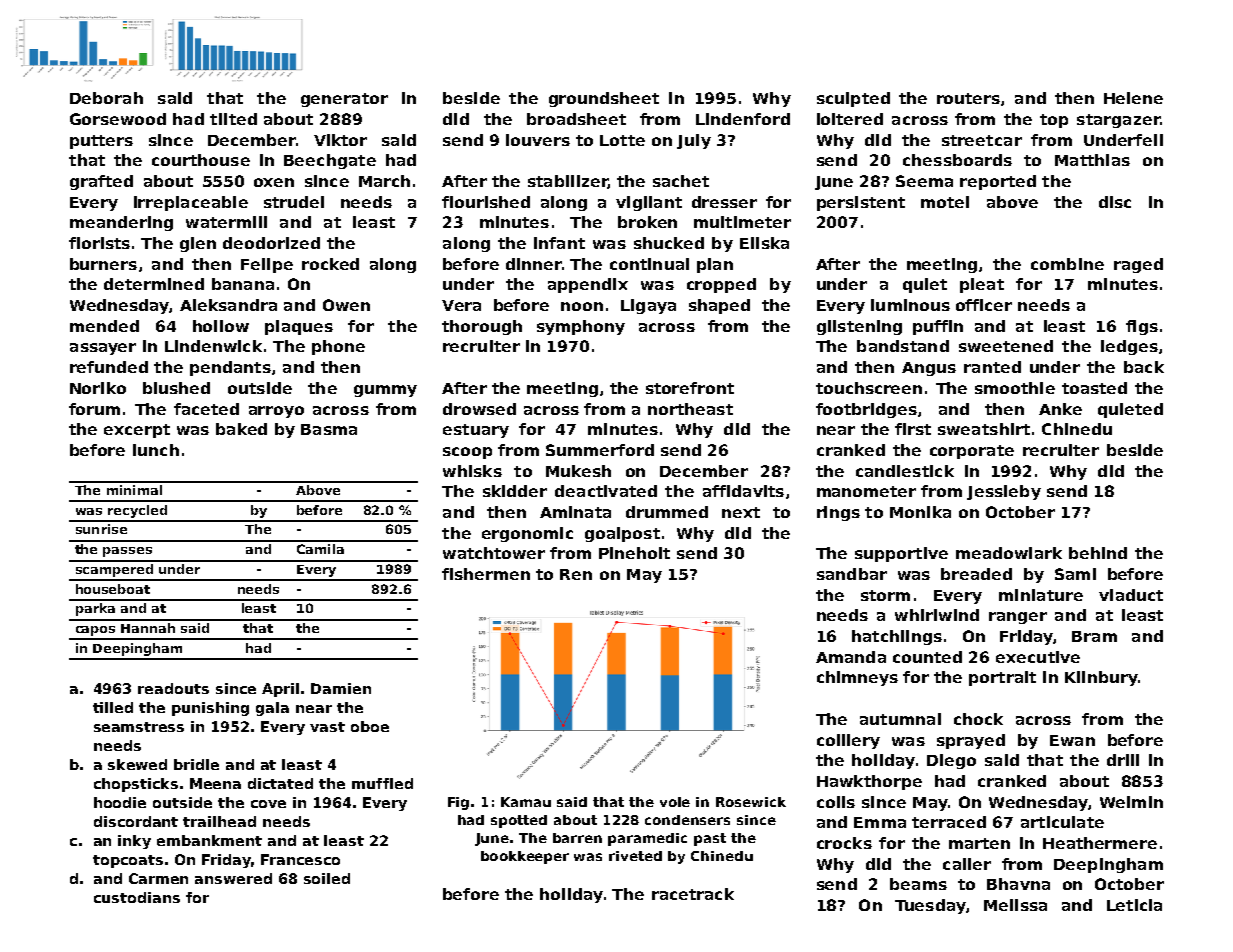 The width and height of the image is (1233, 952). What do you see at coordinates (920, 512) in the image?
I see `Monika` at bounding box center [920, 512].
